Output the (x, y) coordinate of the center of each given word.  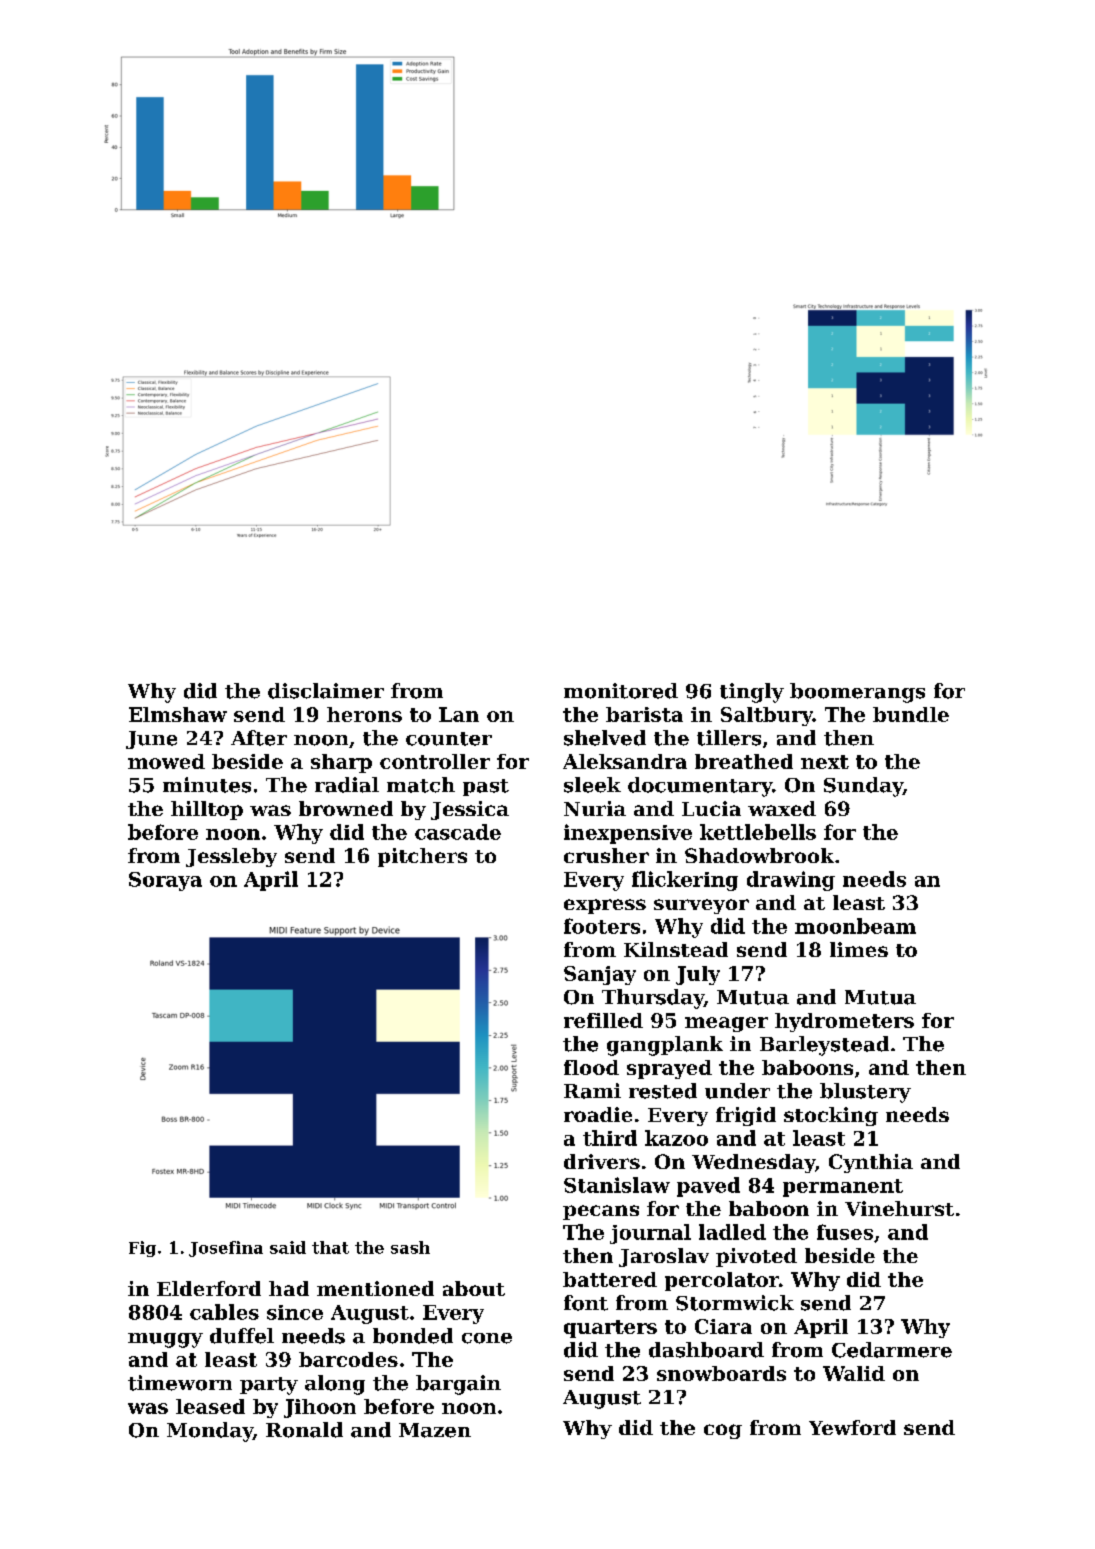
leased (210, 1406)
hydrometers (844, 1022)
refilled (603, 1020)
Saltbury (767, 716)
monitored (621, 691)
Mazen (435, 1430)
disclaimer (326, 691)
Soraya (165, 881)
